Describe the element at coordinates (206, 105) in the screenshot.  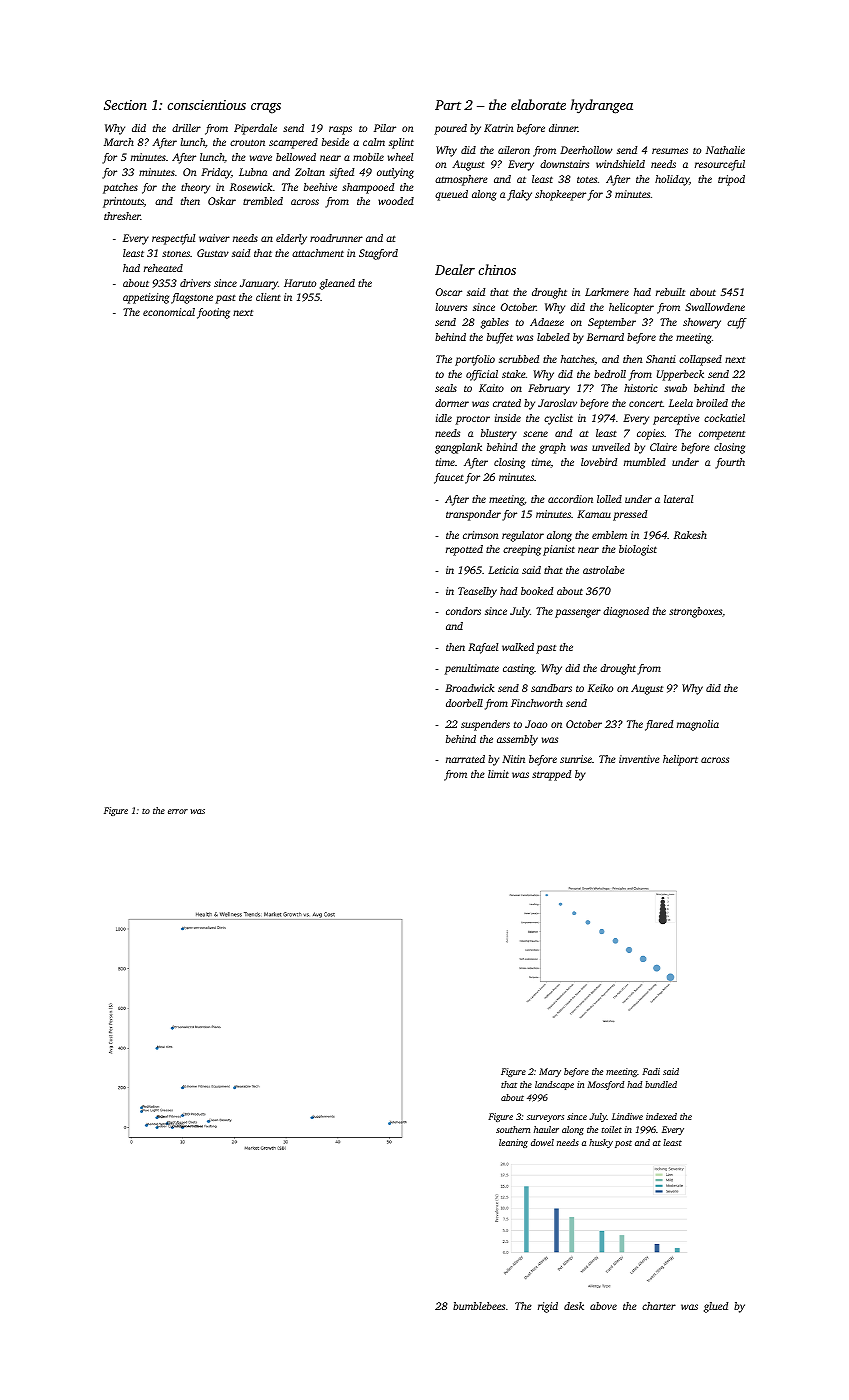
I see `conscientious` at that location.
